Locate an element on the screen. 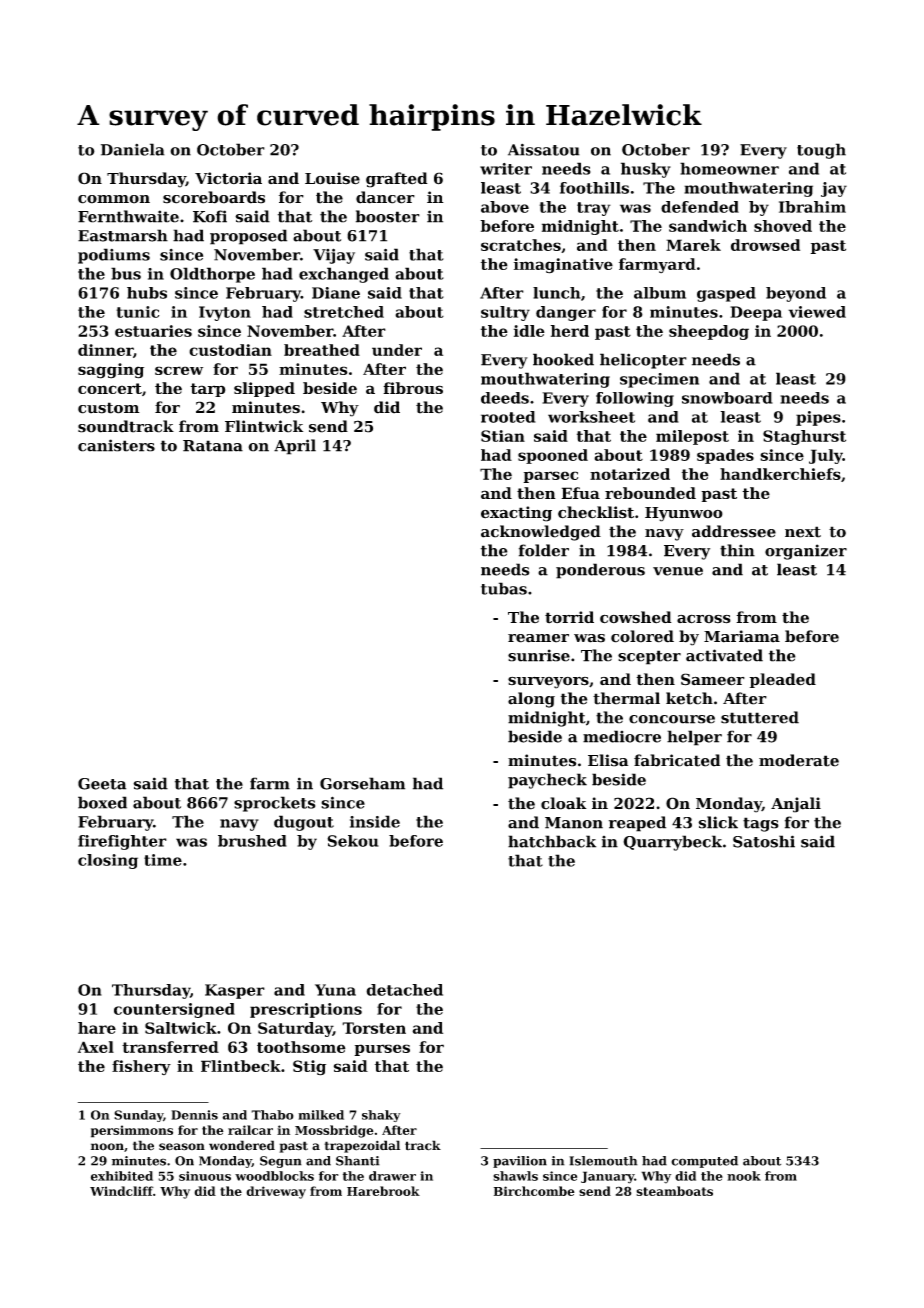 The width and height of the screenshot is (924, 1308). spades is located at coordinates (725, 456).
